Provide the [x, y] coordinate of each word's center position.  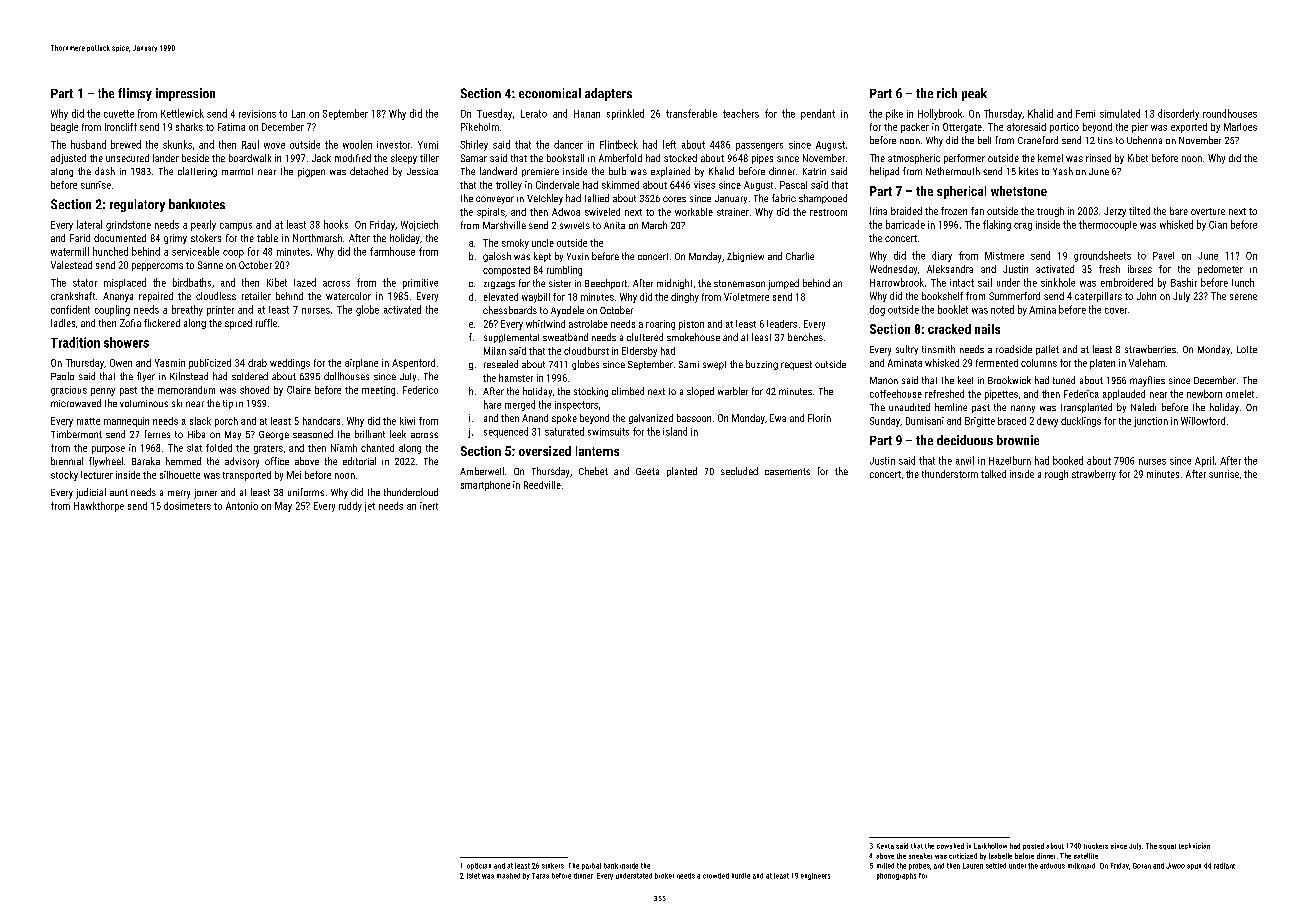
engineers [815, 876]
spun [1194, 867]
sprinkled [625, 114]
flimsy [135, 94]
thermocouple [1108, 225]
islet [473, 876]
